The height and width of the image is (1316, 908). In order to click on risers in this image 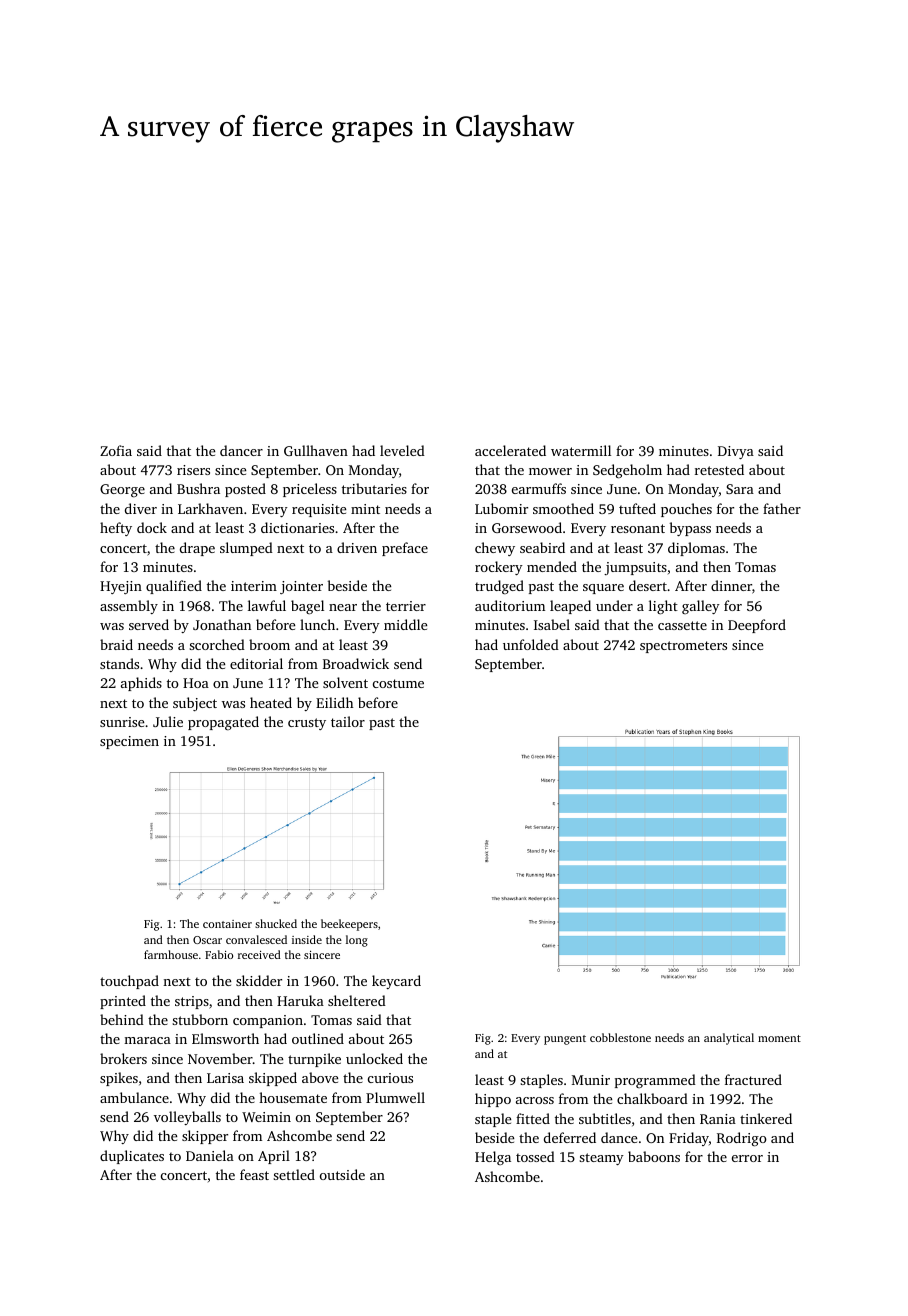, I will do `click(193, 470)`.
